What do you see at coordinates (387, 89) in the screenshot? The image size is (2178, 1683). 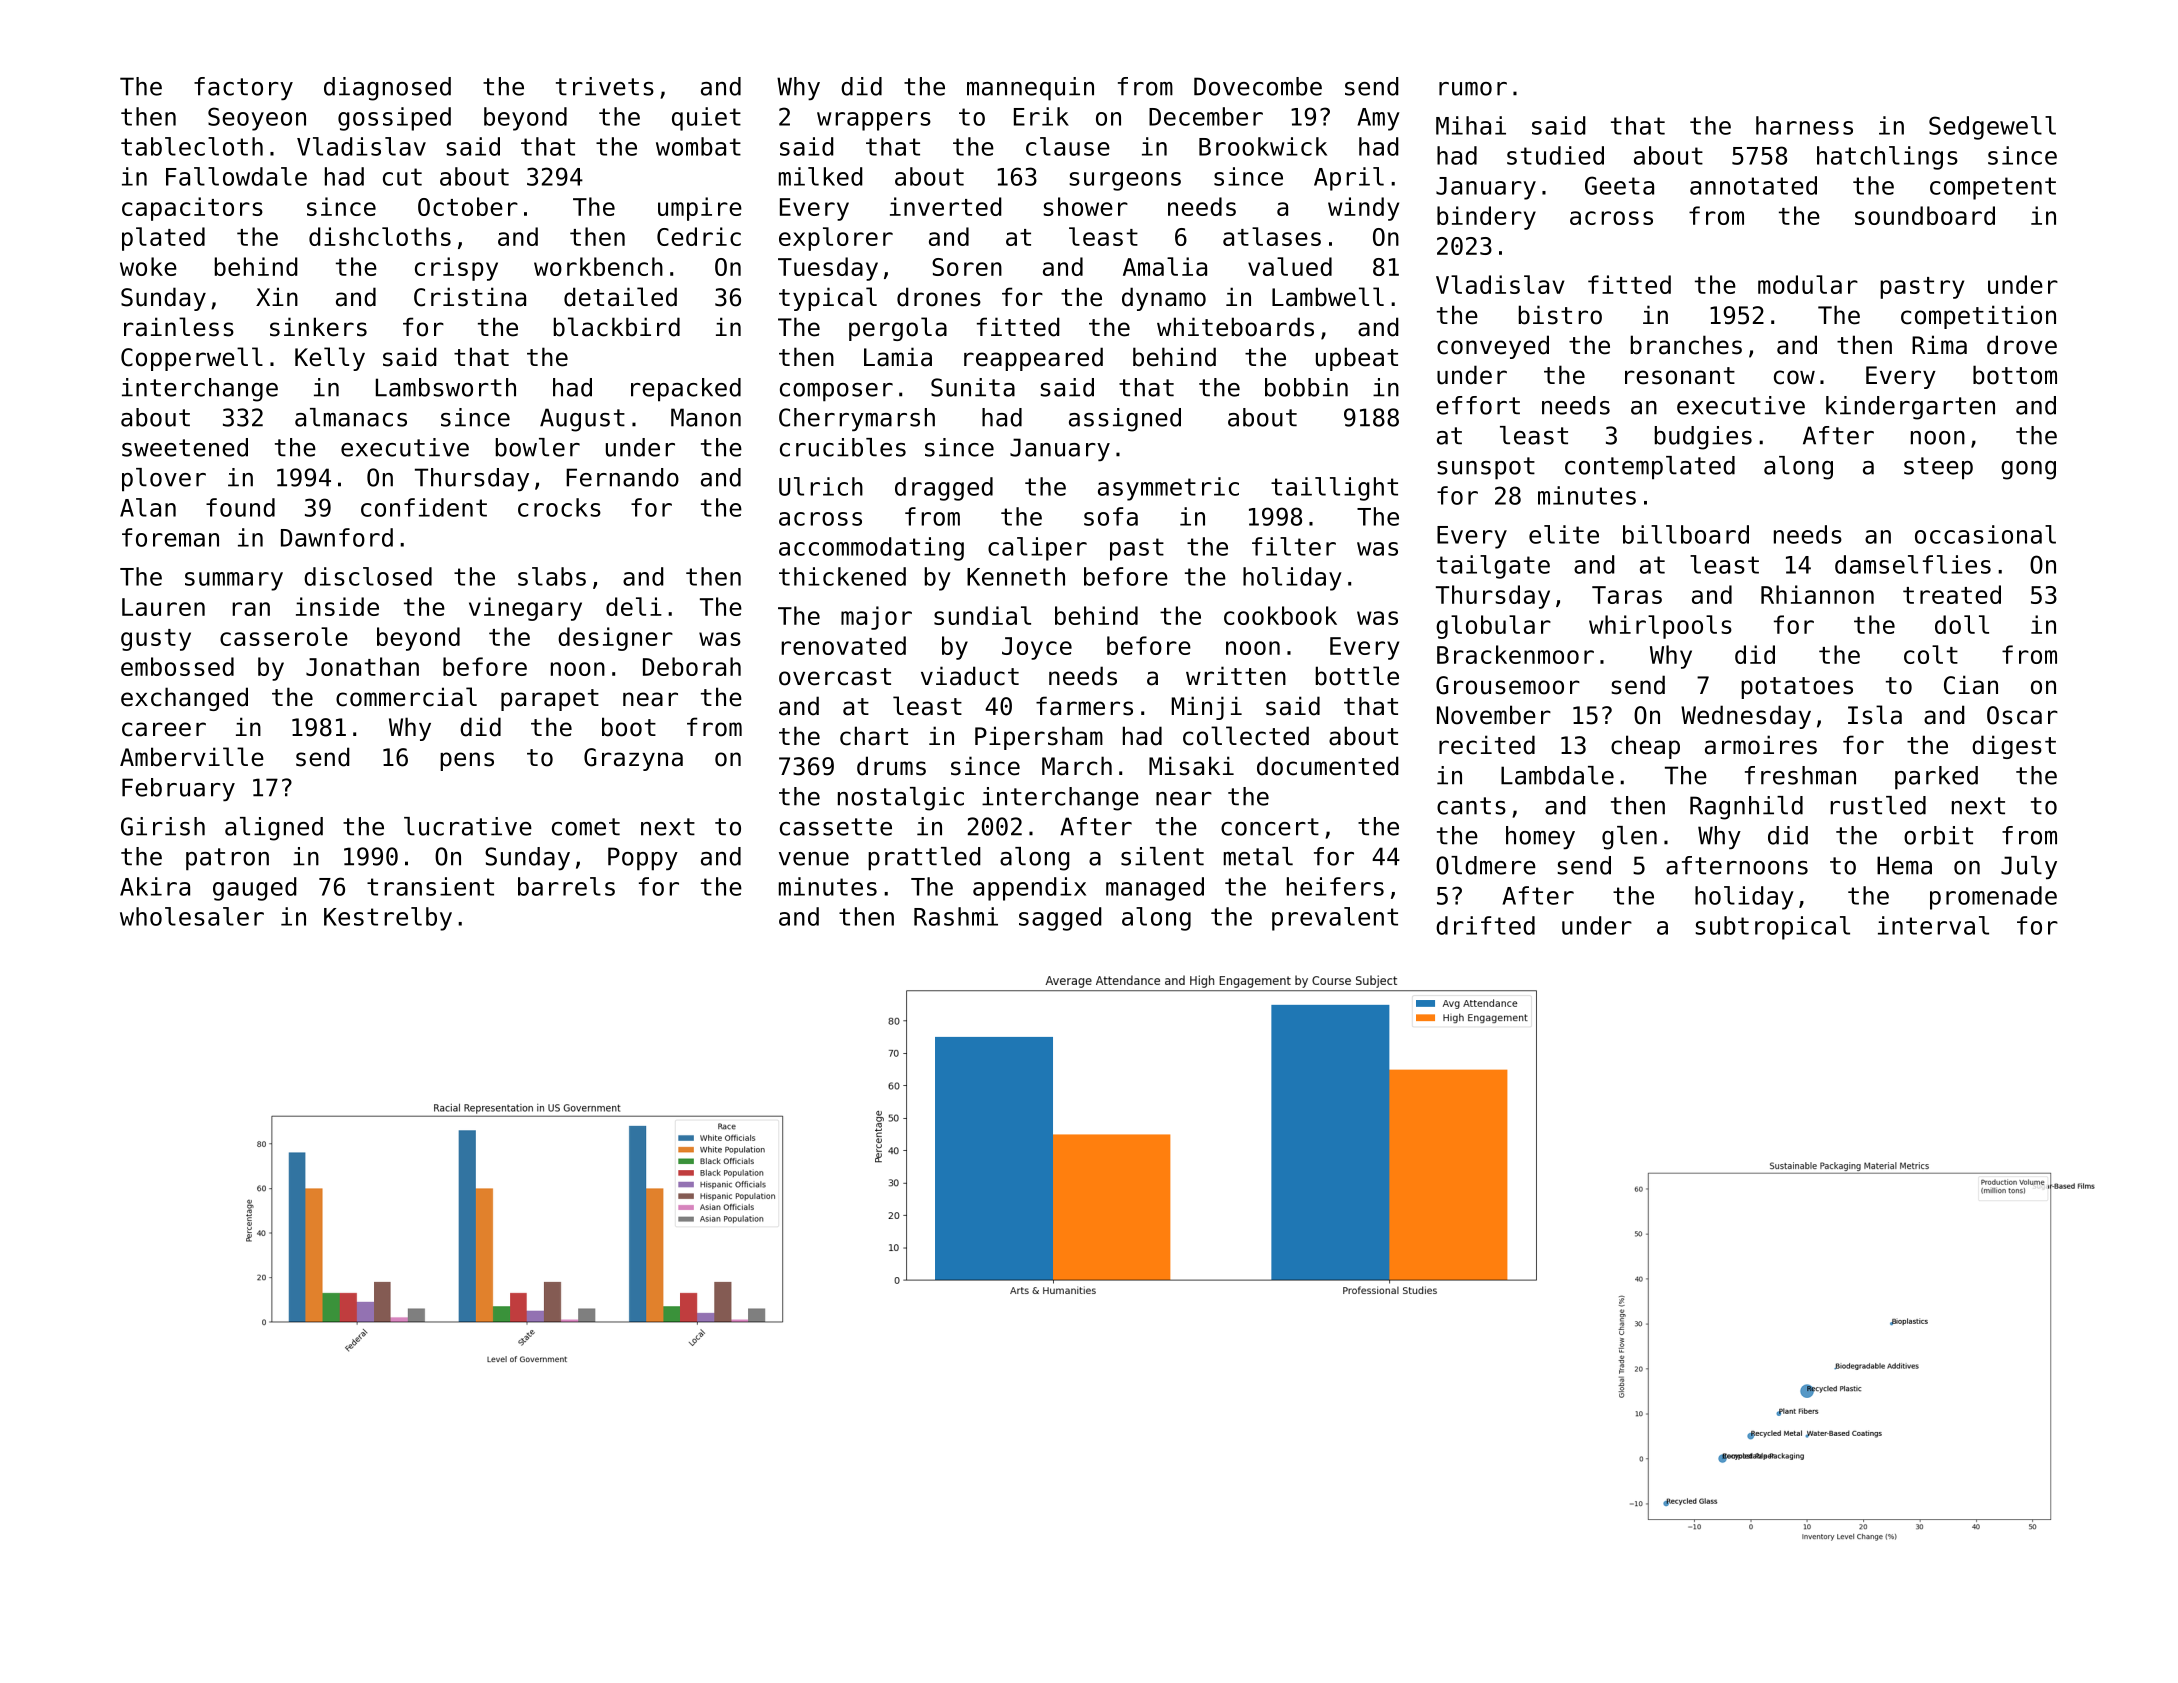 I see `diagnosed` at bounding box center [387, 89].
